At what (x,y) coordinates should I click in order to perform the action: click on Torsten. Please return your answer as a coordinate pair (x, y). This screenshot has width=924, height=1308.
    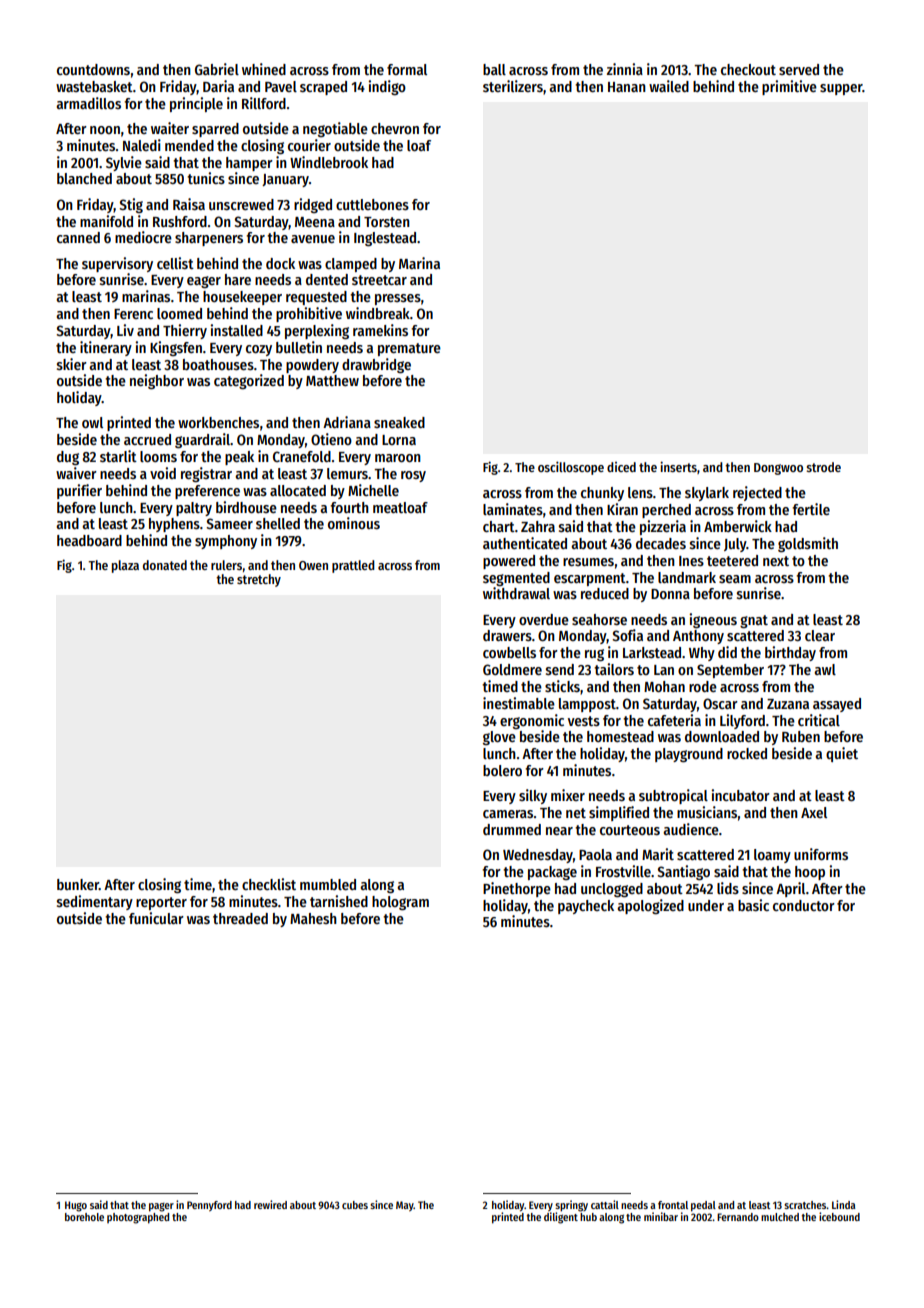
    Looking at the image, I should click on (387, 222).
